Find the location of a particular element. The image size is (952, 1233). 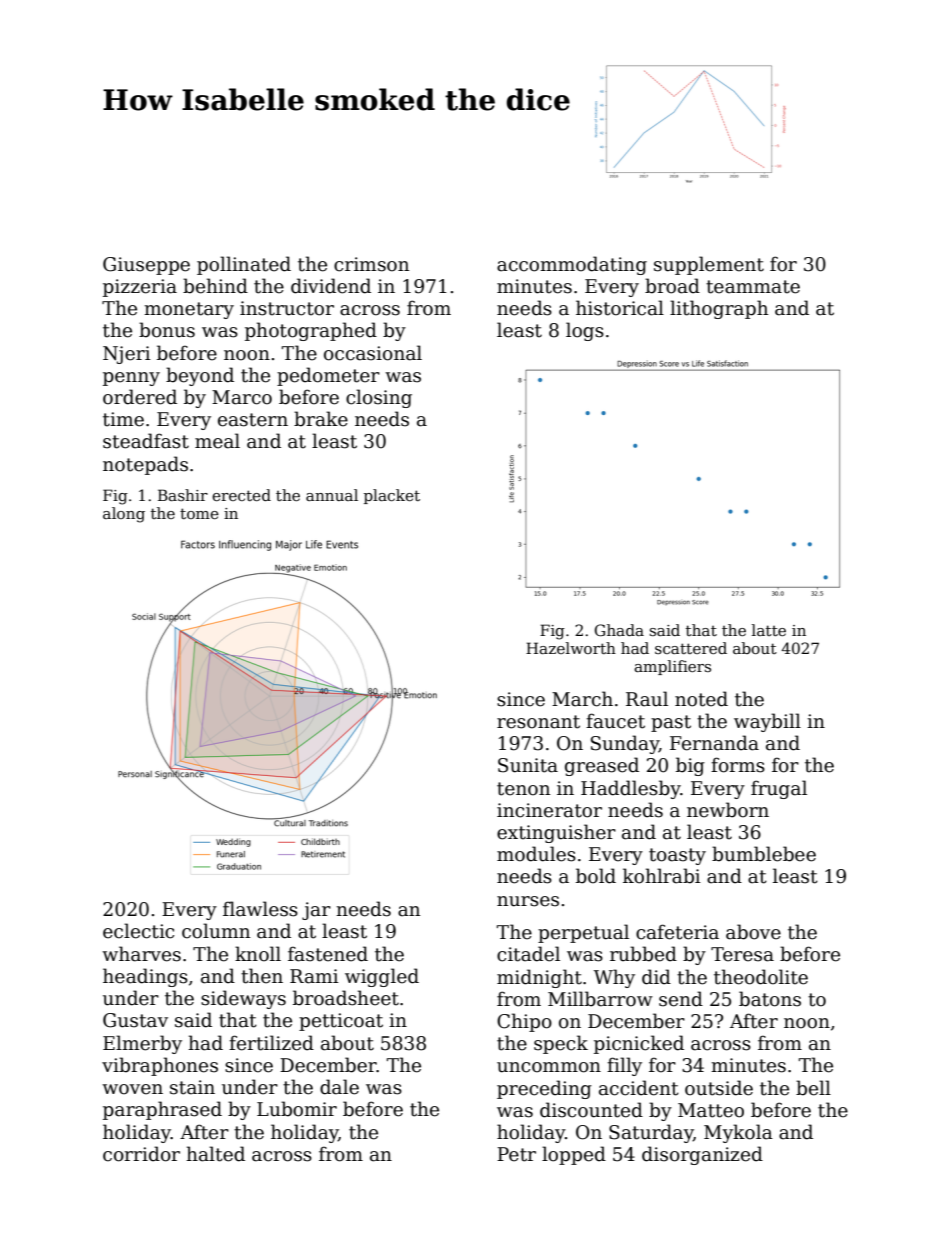

theodolite is located at coordinates (761, 977).
